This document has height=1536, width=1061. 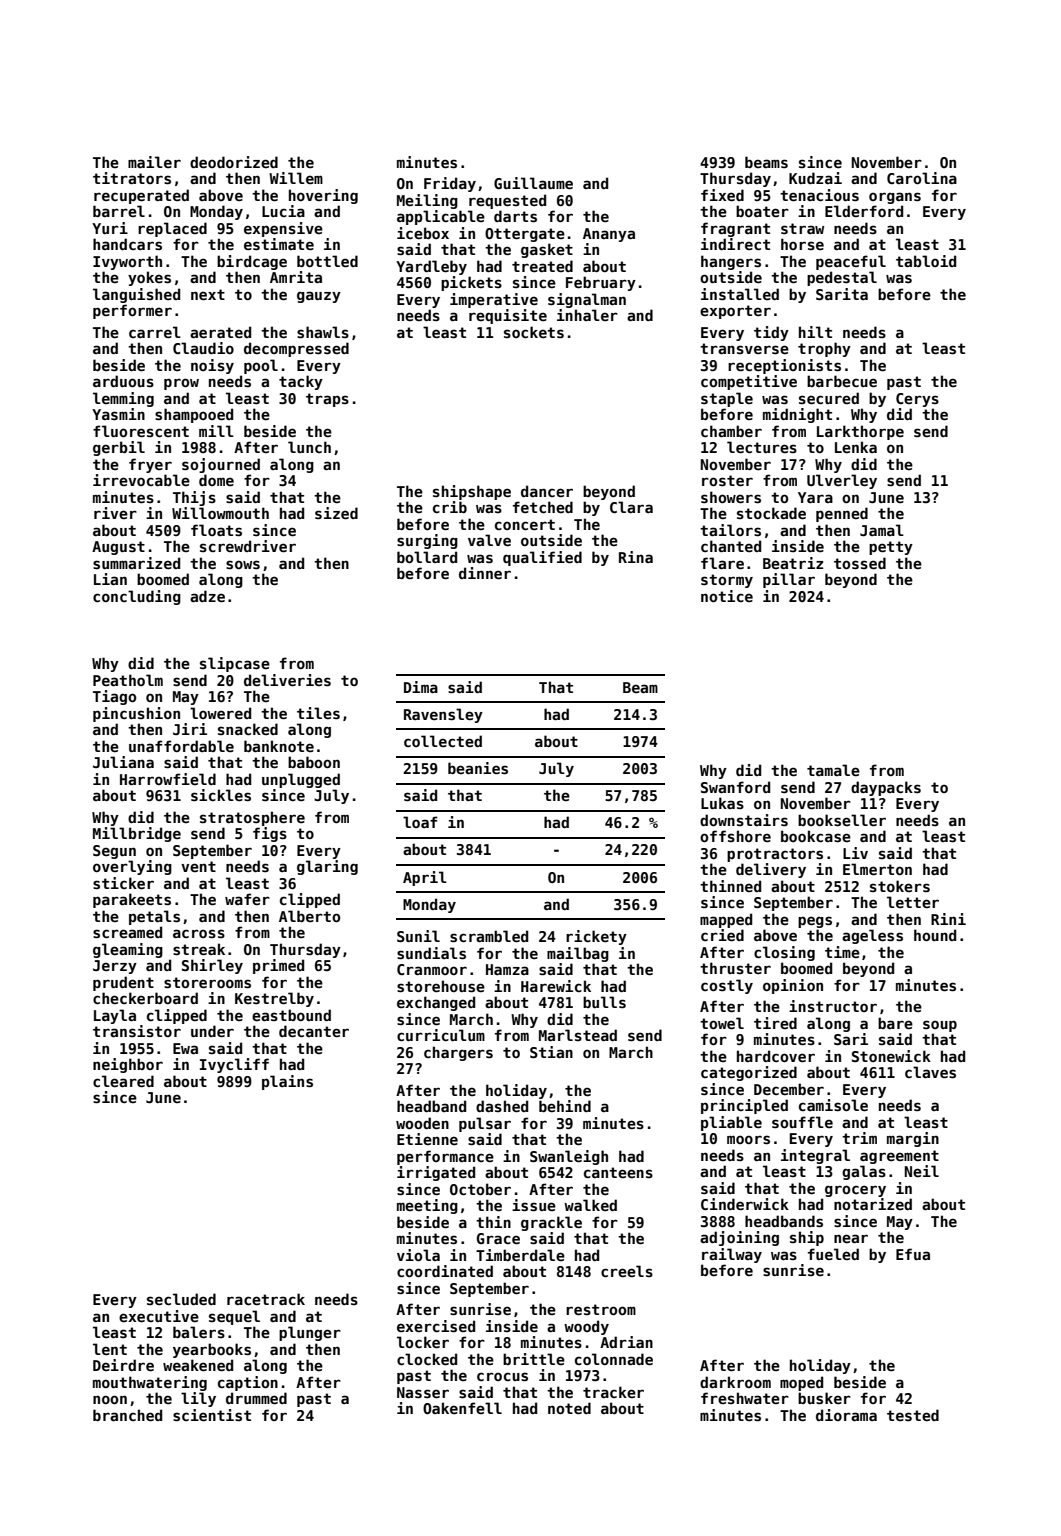 What do you see at coordinates (443, 715) in the document?
I see `Ravensley` at bounding box center [443, 715].
